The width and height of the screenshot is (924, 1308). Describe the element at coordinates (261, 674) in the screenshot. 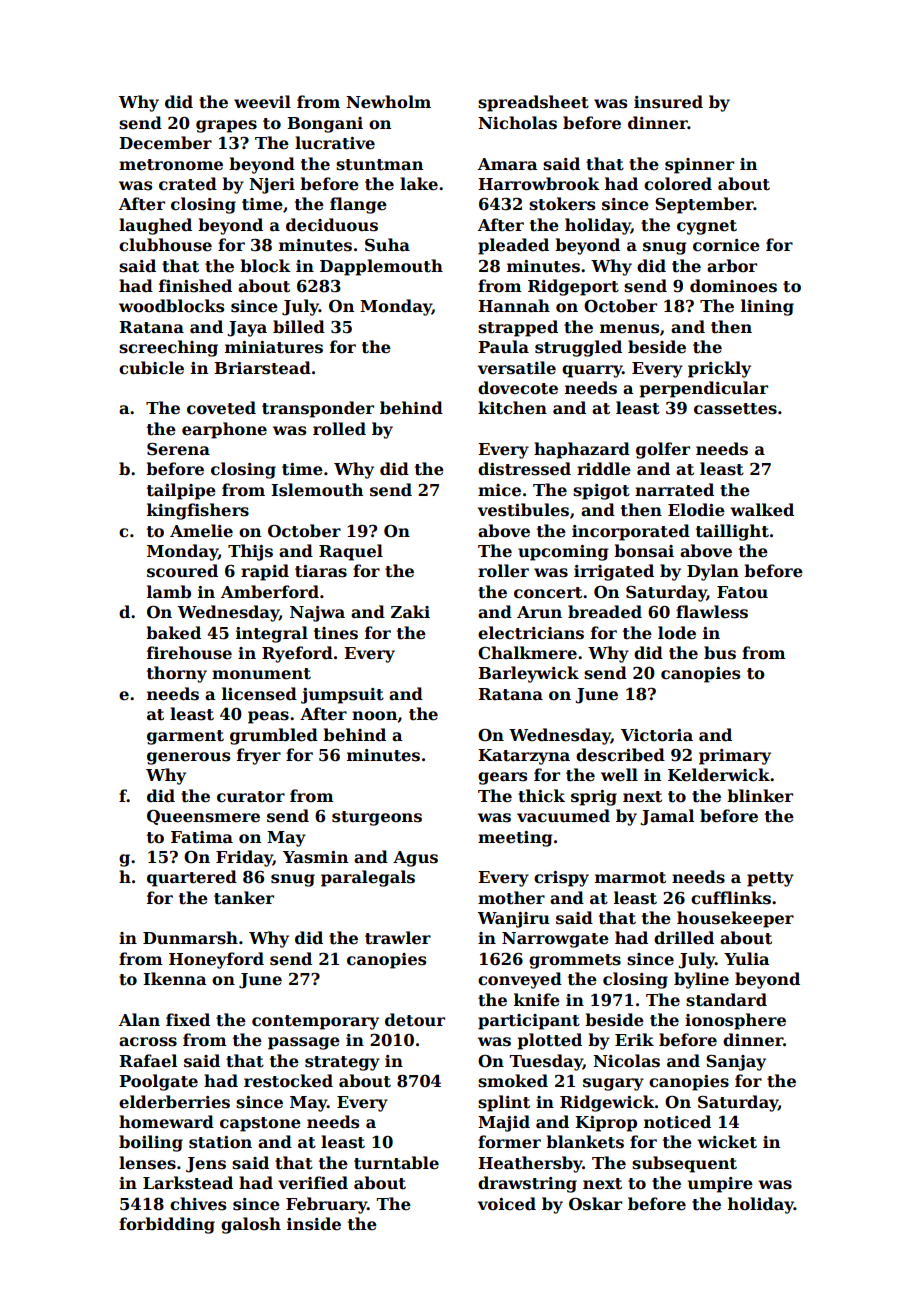

I see `monument` at that location.
